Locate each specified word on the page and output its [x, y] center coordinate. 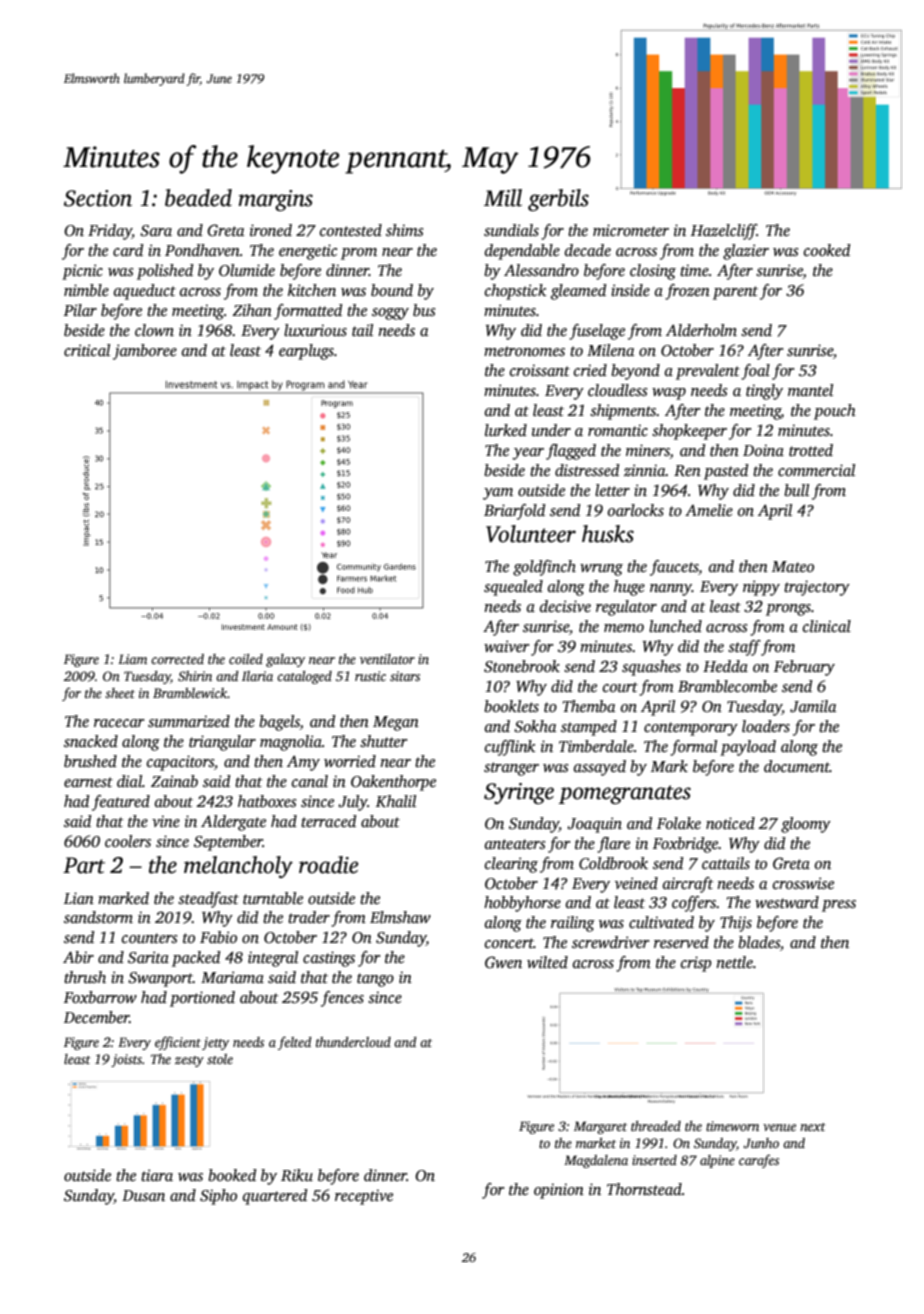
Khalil [396, 801]
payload [748, 748]
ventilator [387, 659]
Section [98, 198]
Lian [79, 898]
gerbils [558, 200]
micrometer [631, 230]
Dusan [143, 1196]
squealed [513, 588]
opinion [559, 1191]
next [812, 1127]
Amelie [709, 510]
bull [796, 490]
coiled [246, 659]
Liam [132, 659]
